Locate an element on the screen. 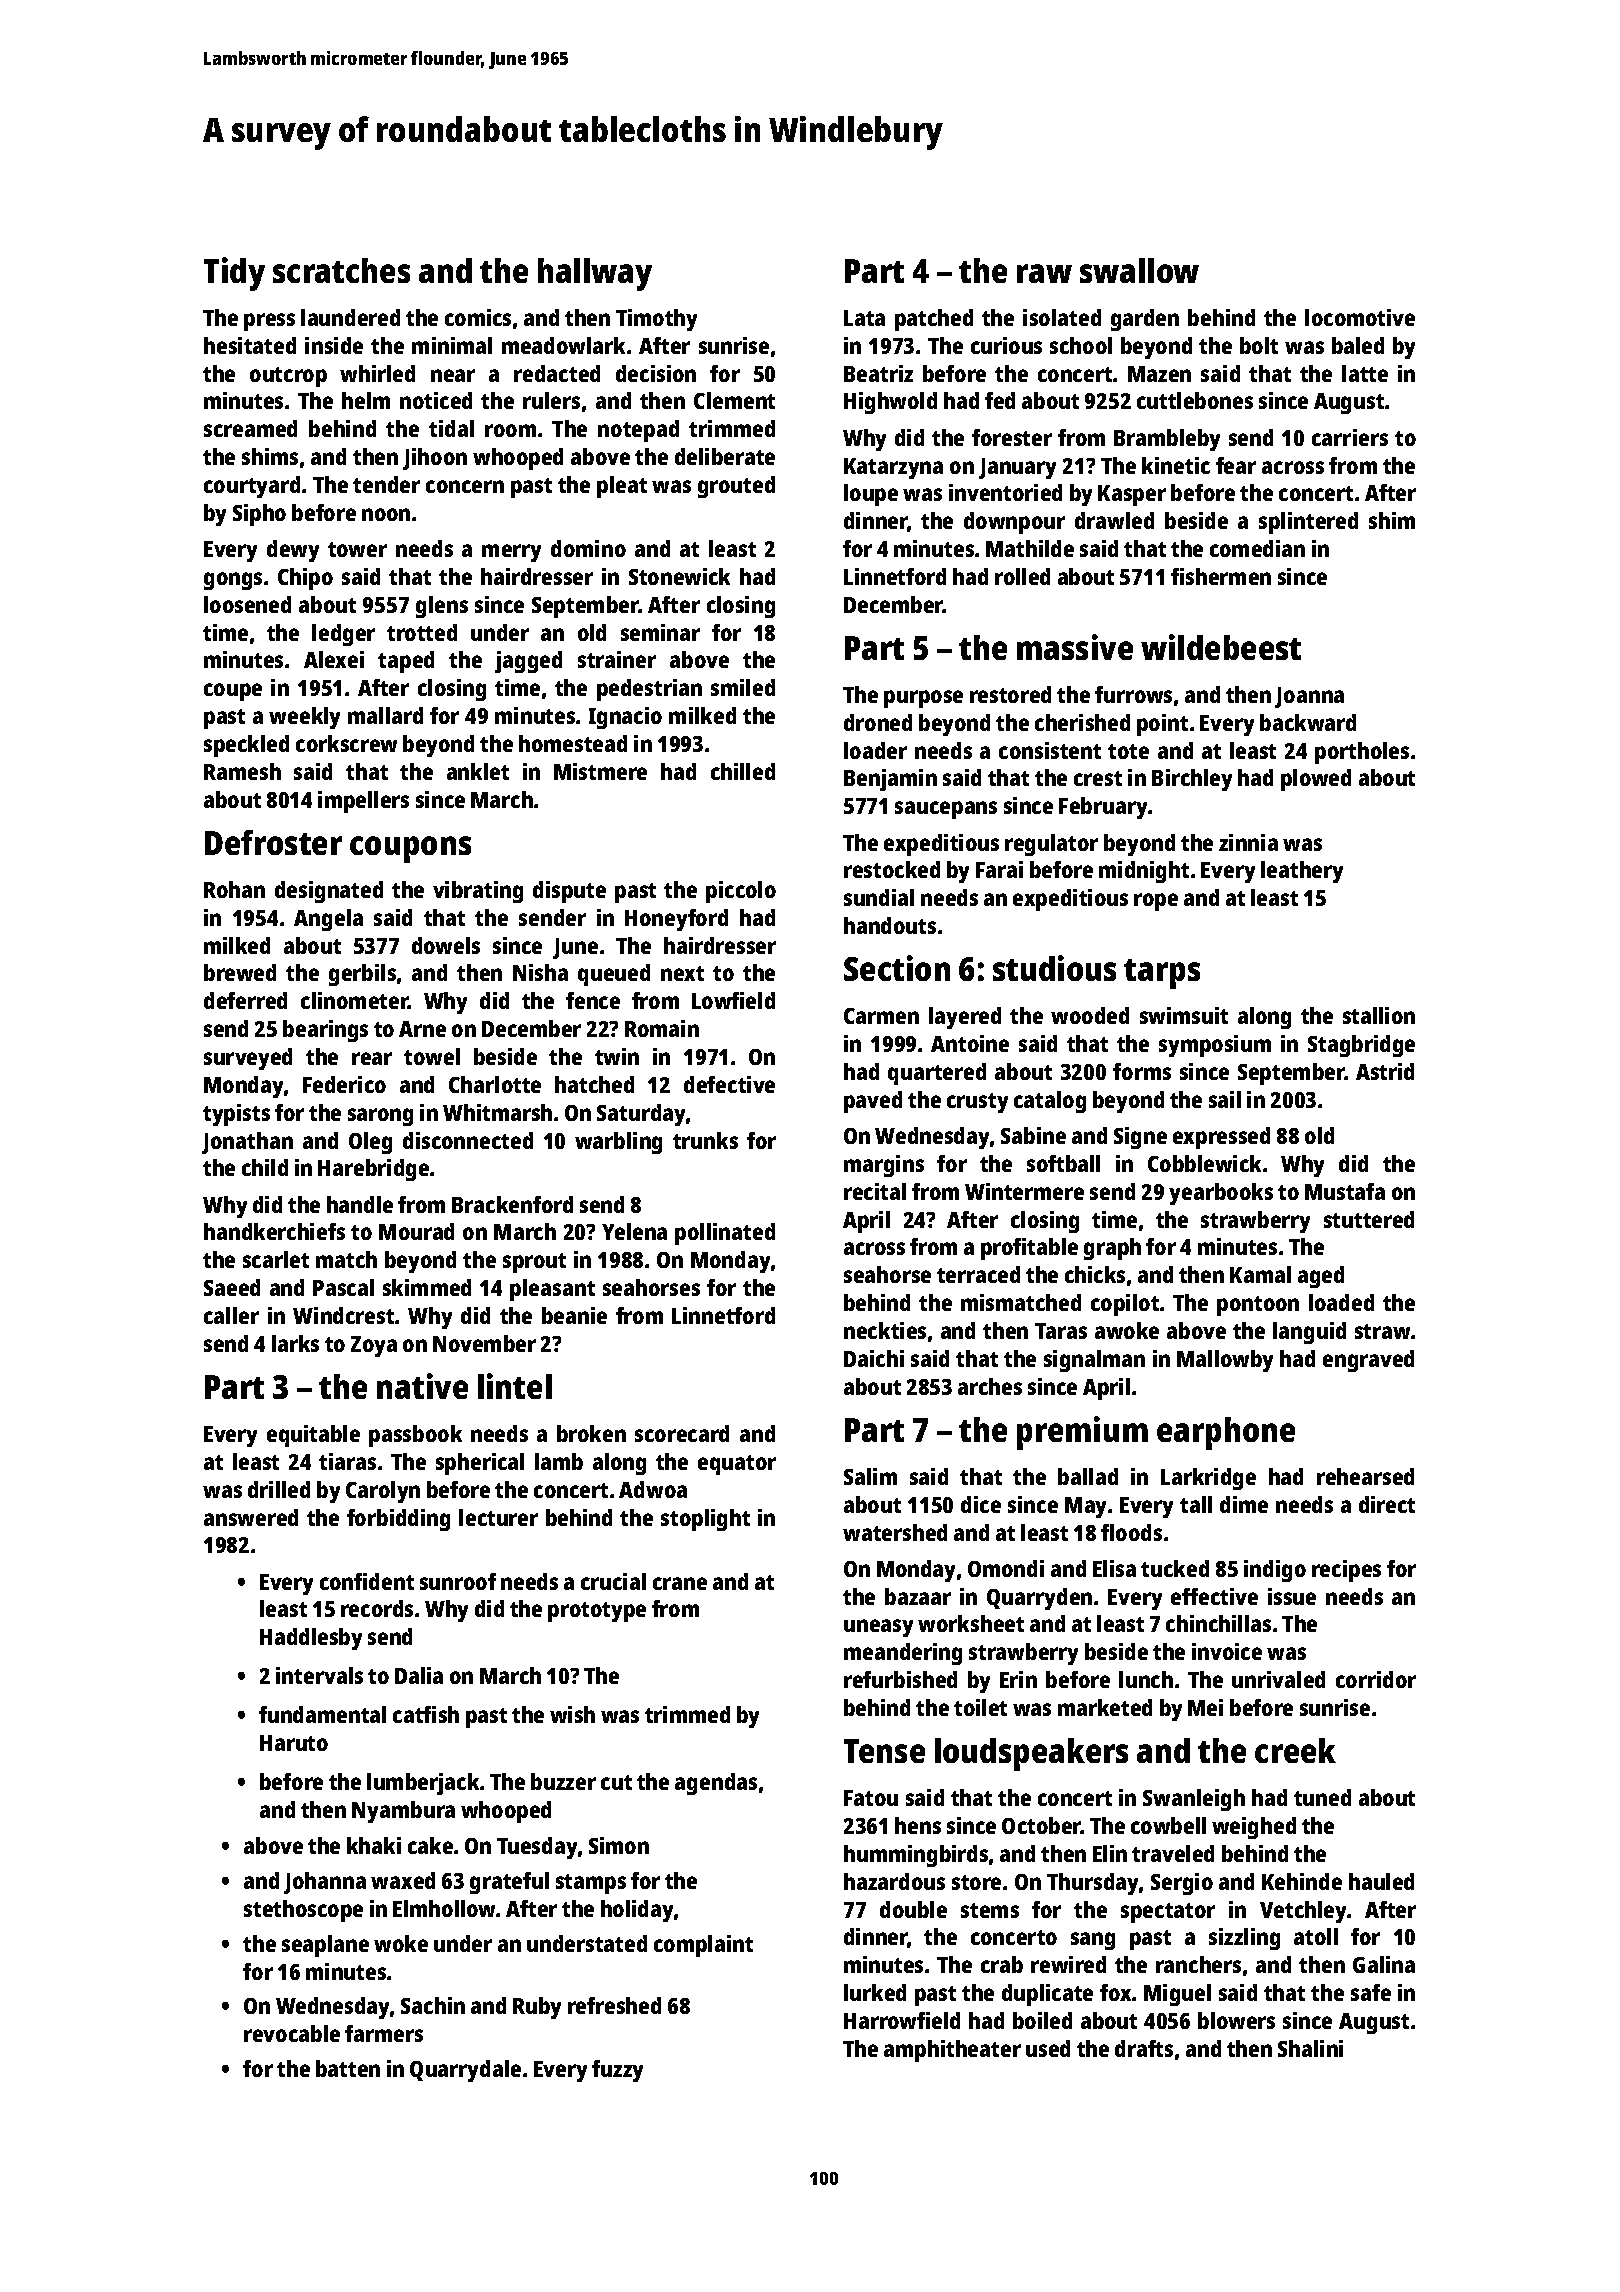 The image size is (1620, 2292). sarong is located at coordinates (380, 1117).
